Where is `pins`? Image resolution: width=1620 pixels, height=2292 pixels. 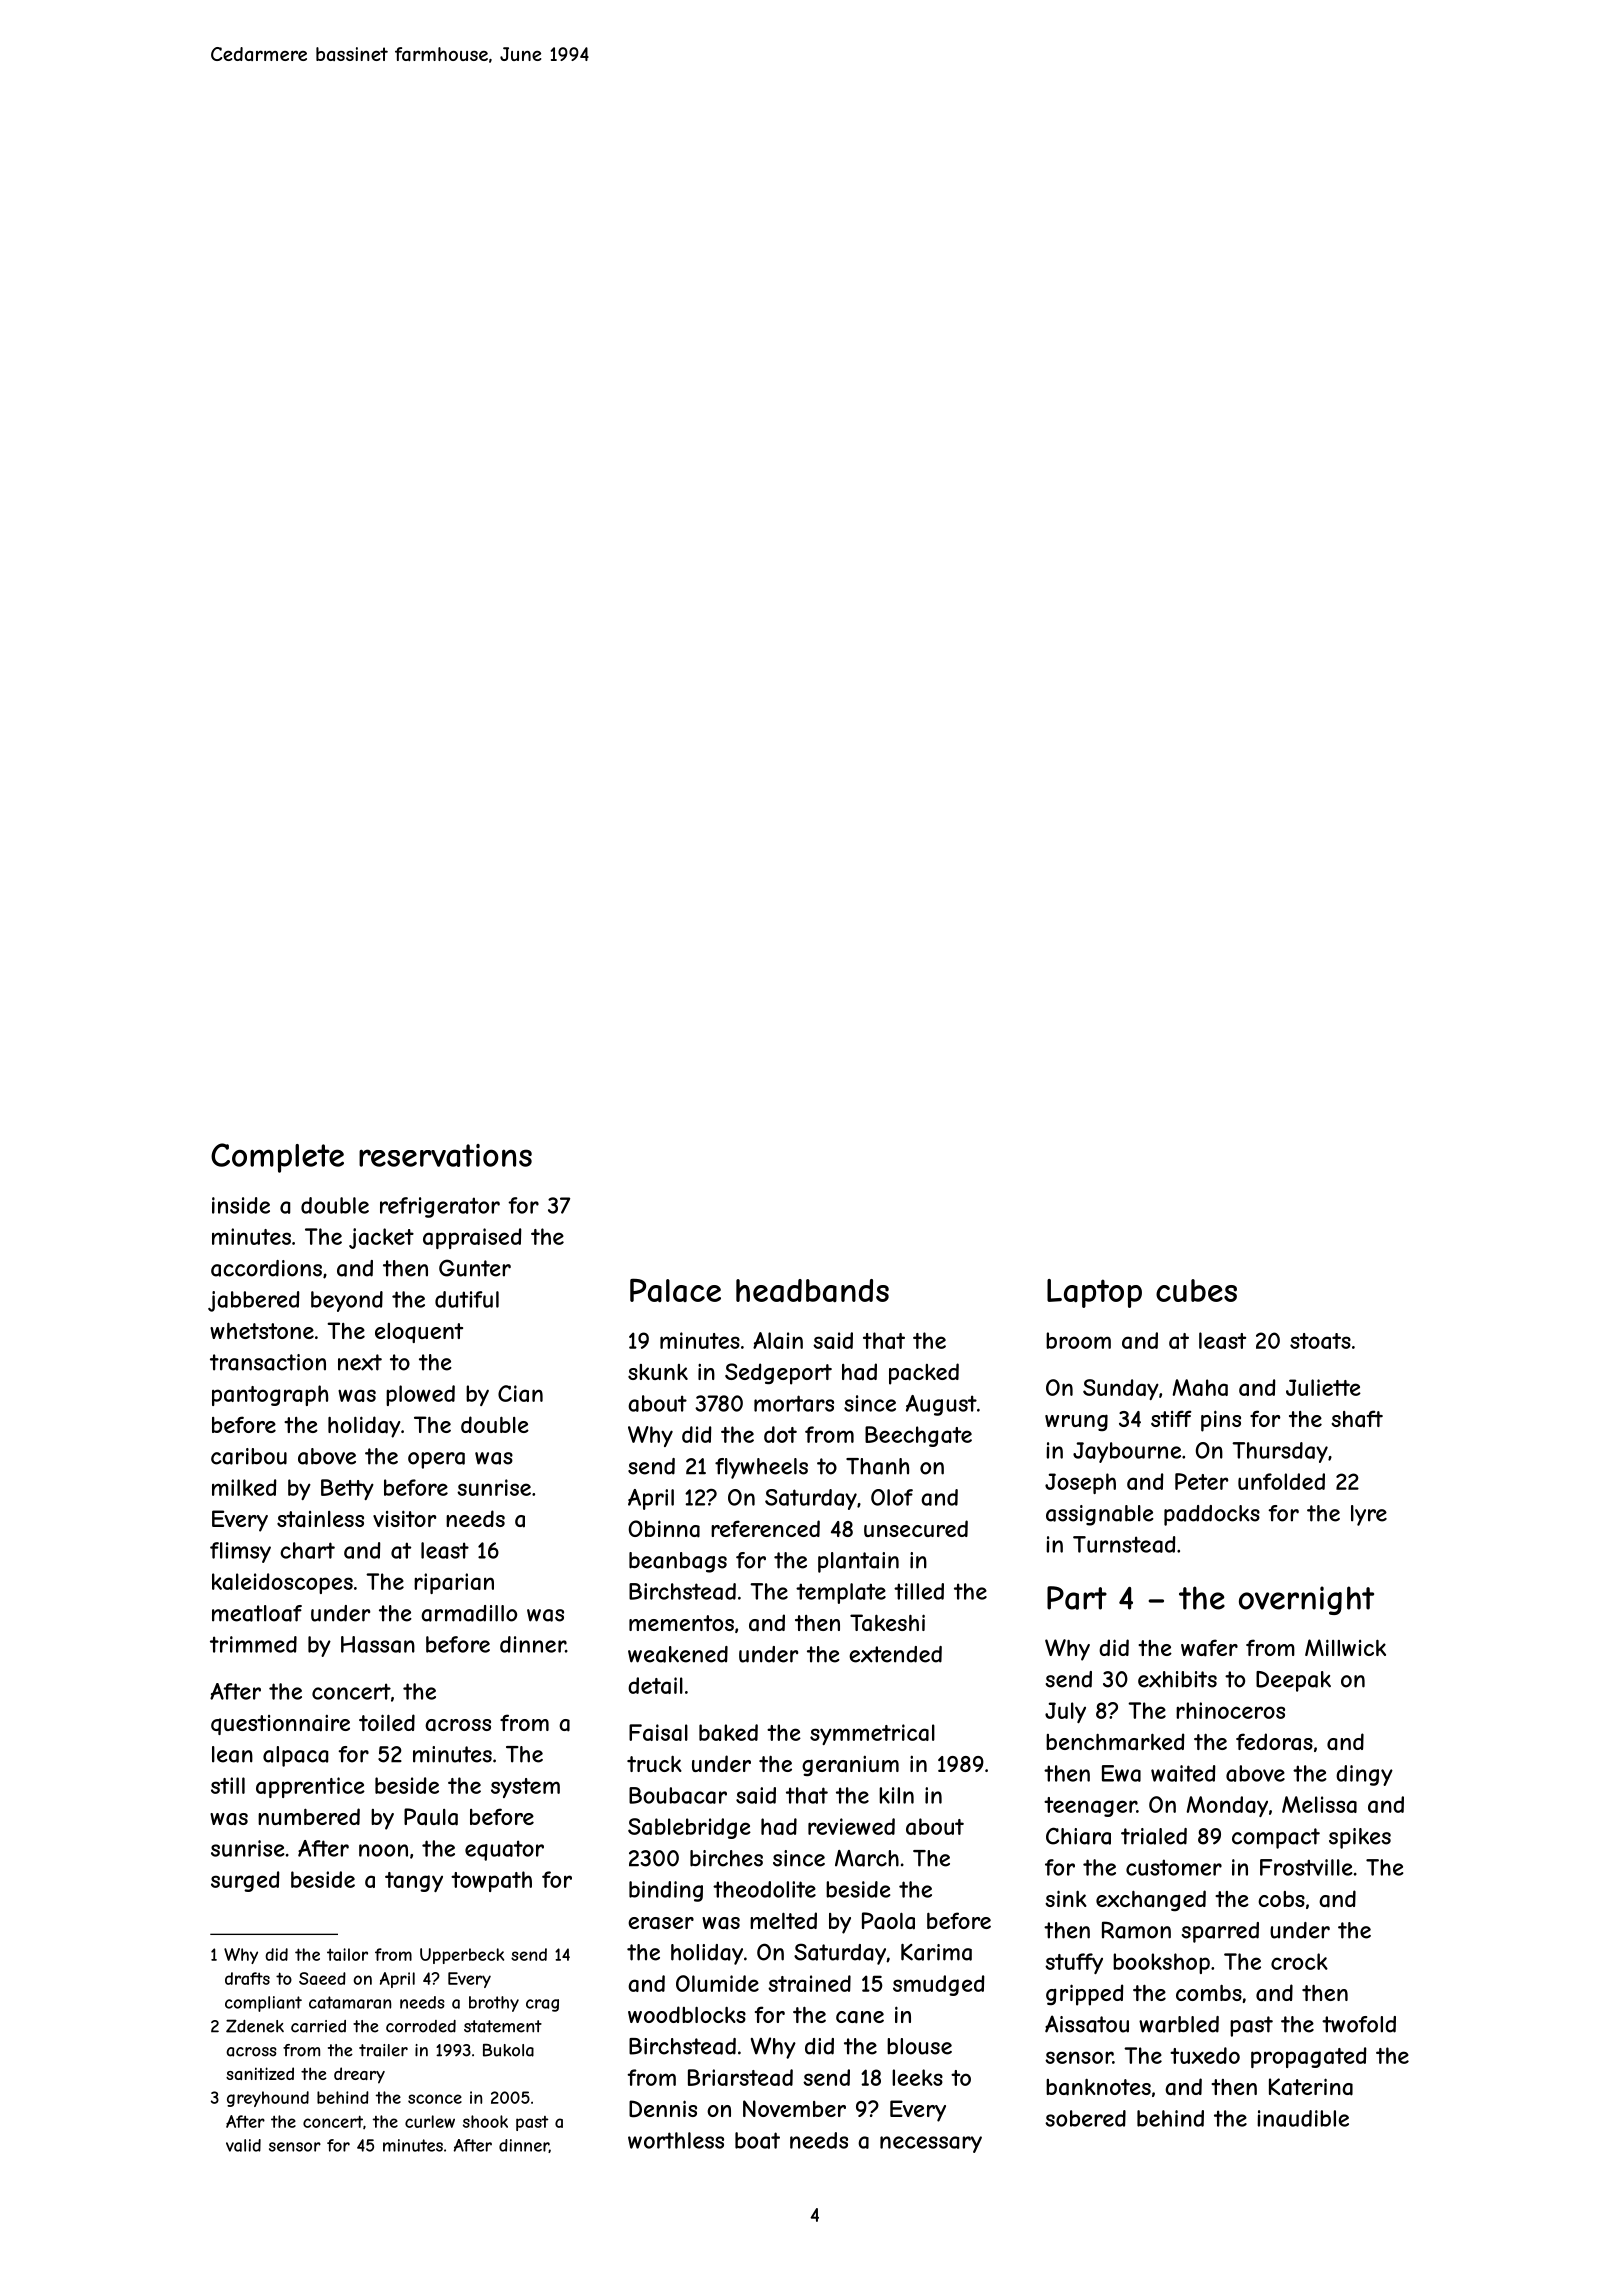 pins is located at coordinates (1221, 1421).
